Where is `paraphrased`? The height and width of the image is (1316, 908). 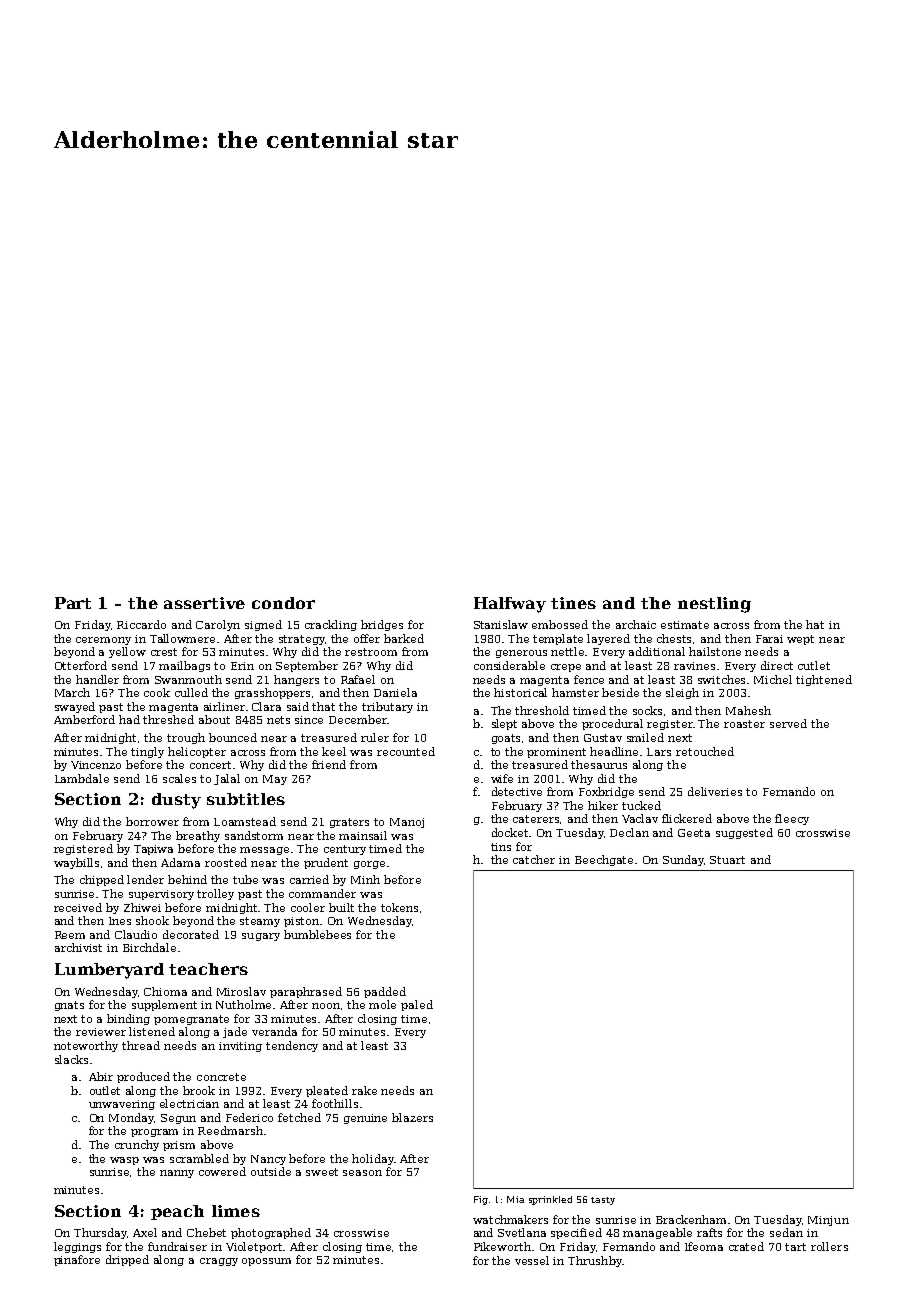
paraphrased is located at coordinates (306, 992).
